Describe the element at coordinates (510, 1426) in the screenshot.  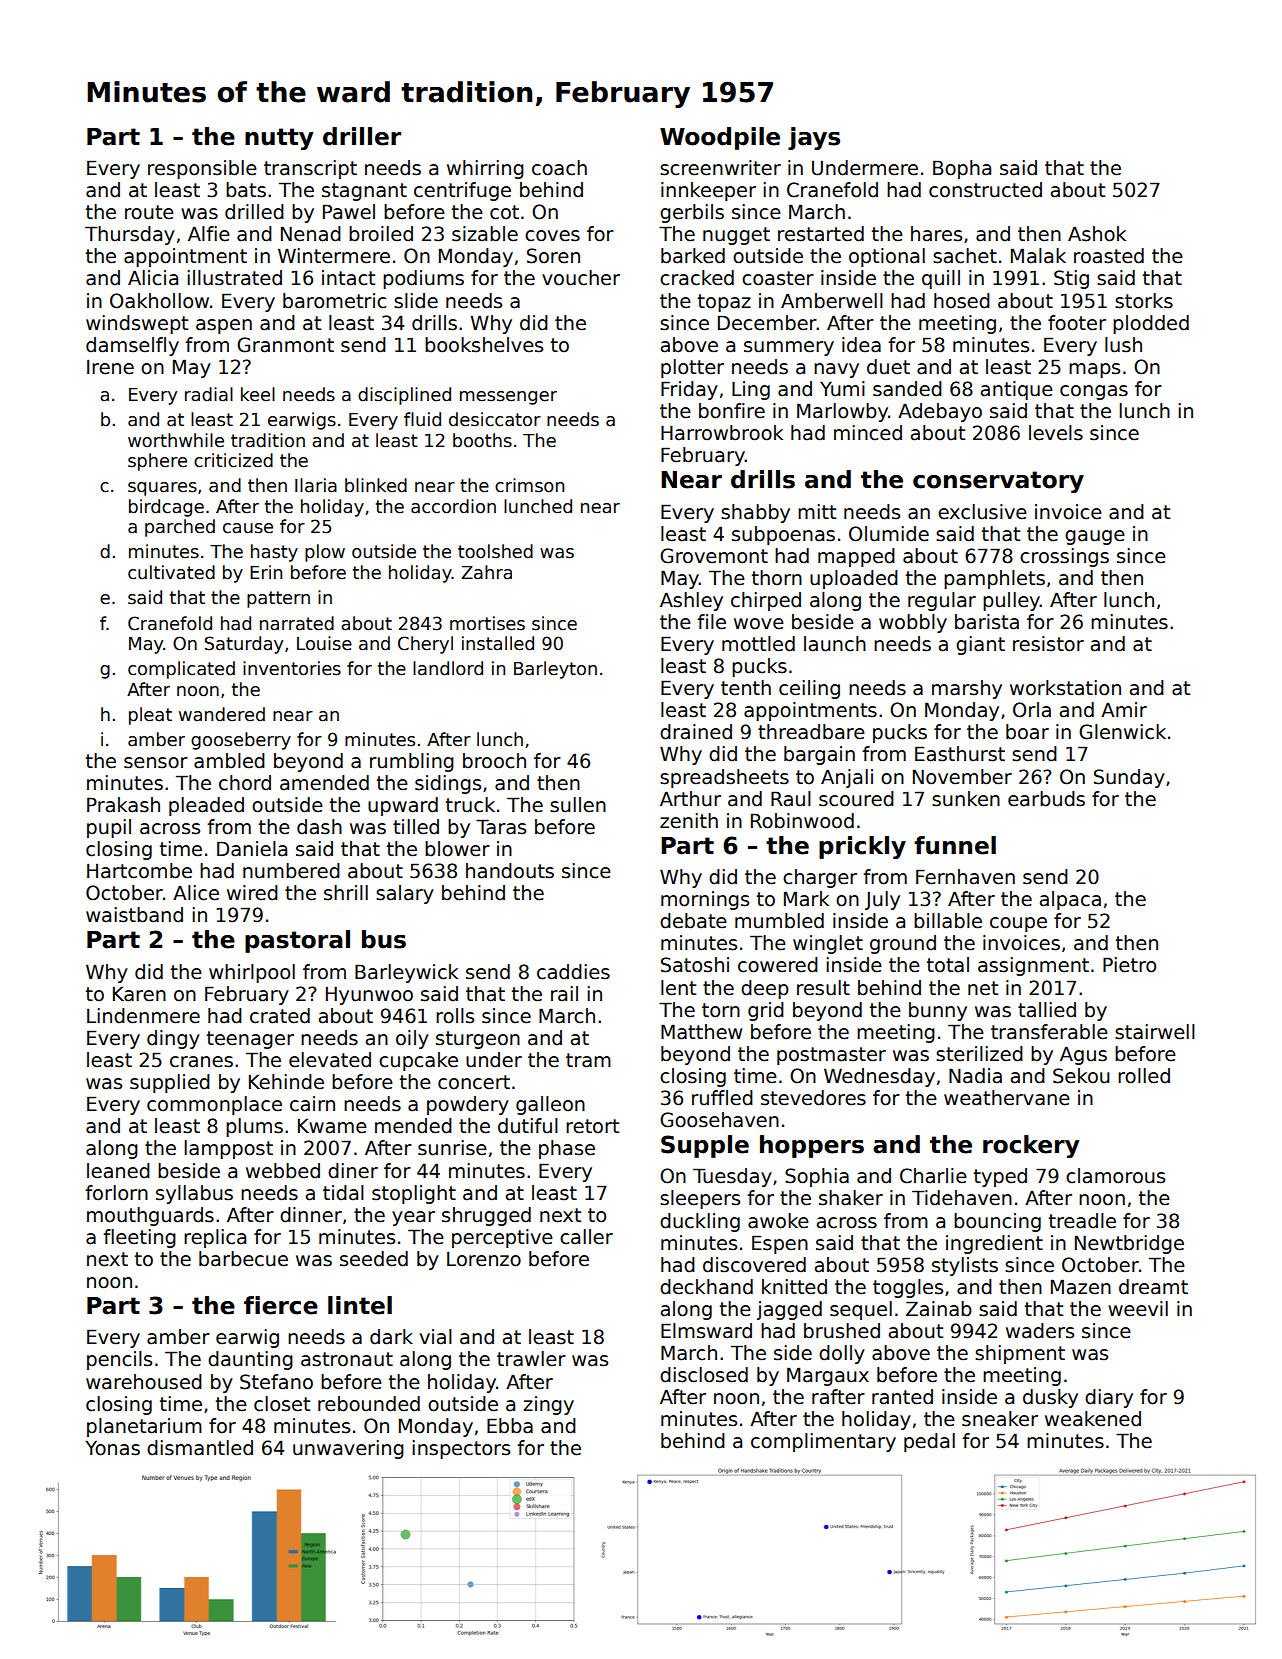
I see `Ebba` at that location.
